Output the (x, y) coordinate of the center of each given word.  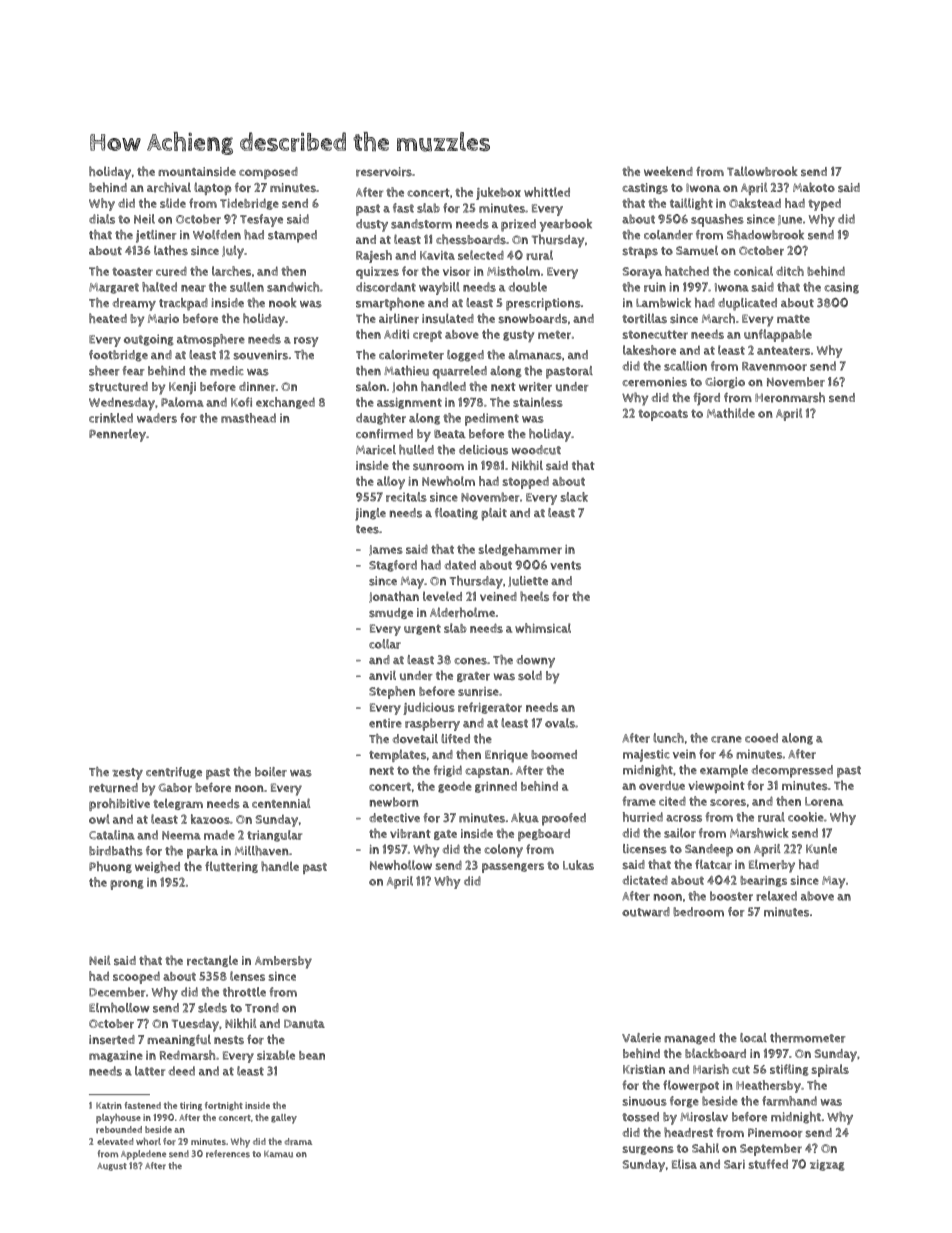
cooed (761, 738)
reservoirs (384, 172)
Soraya (642, 273)
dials (102, 219)
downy (536, 661)
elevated (115, 1141)
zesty (127, 774)
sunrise (478, 691)
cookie (806, 817)
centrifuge (174, 773)
